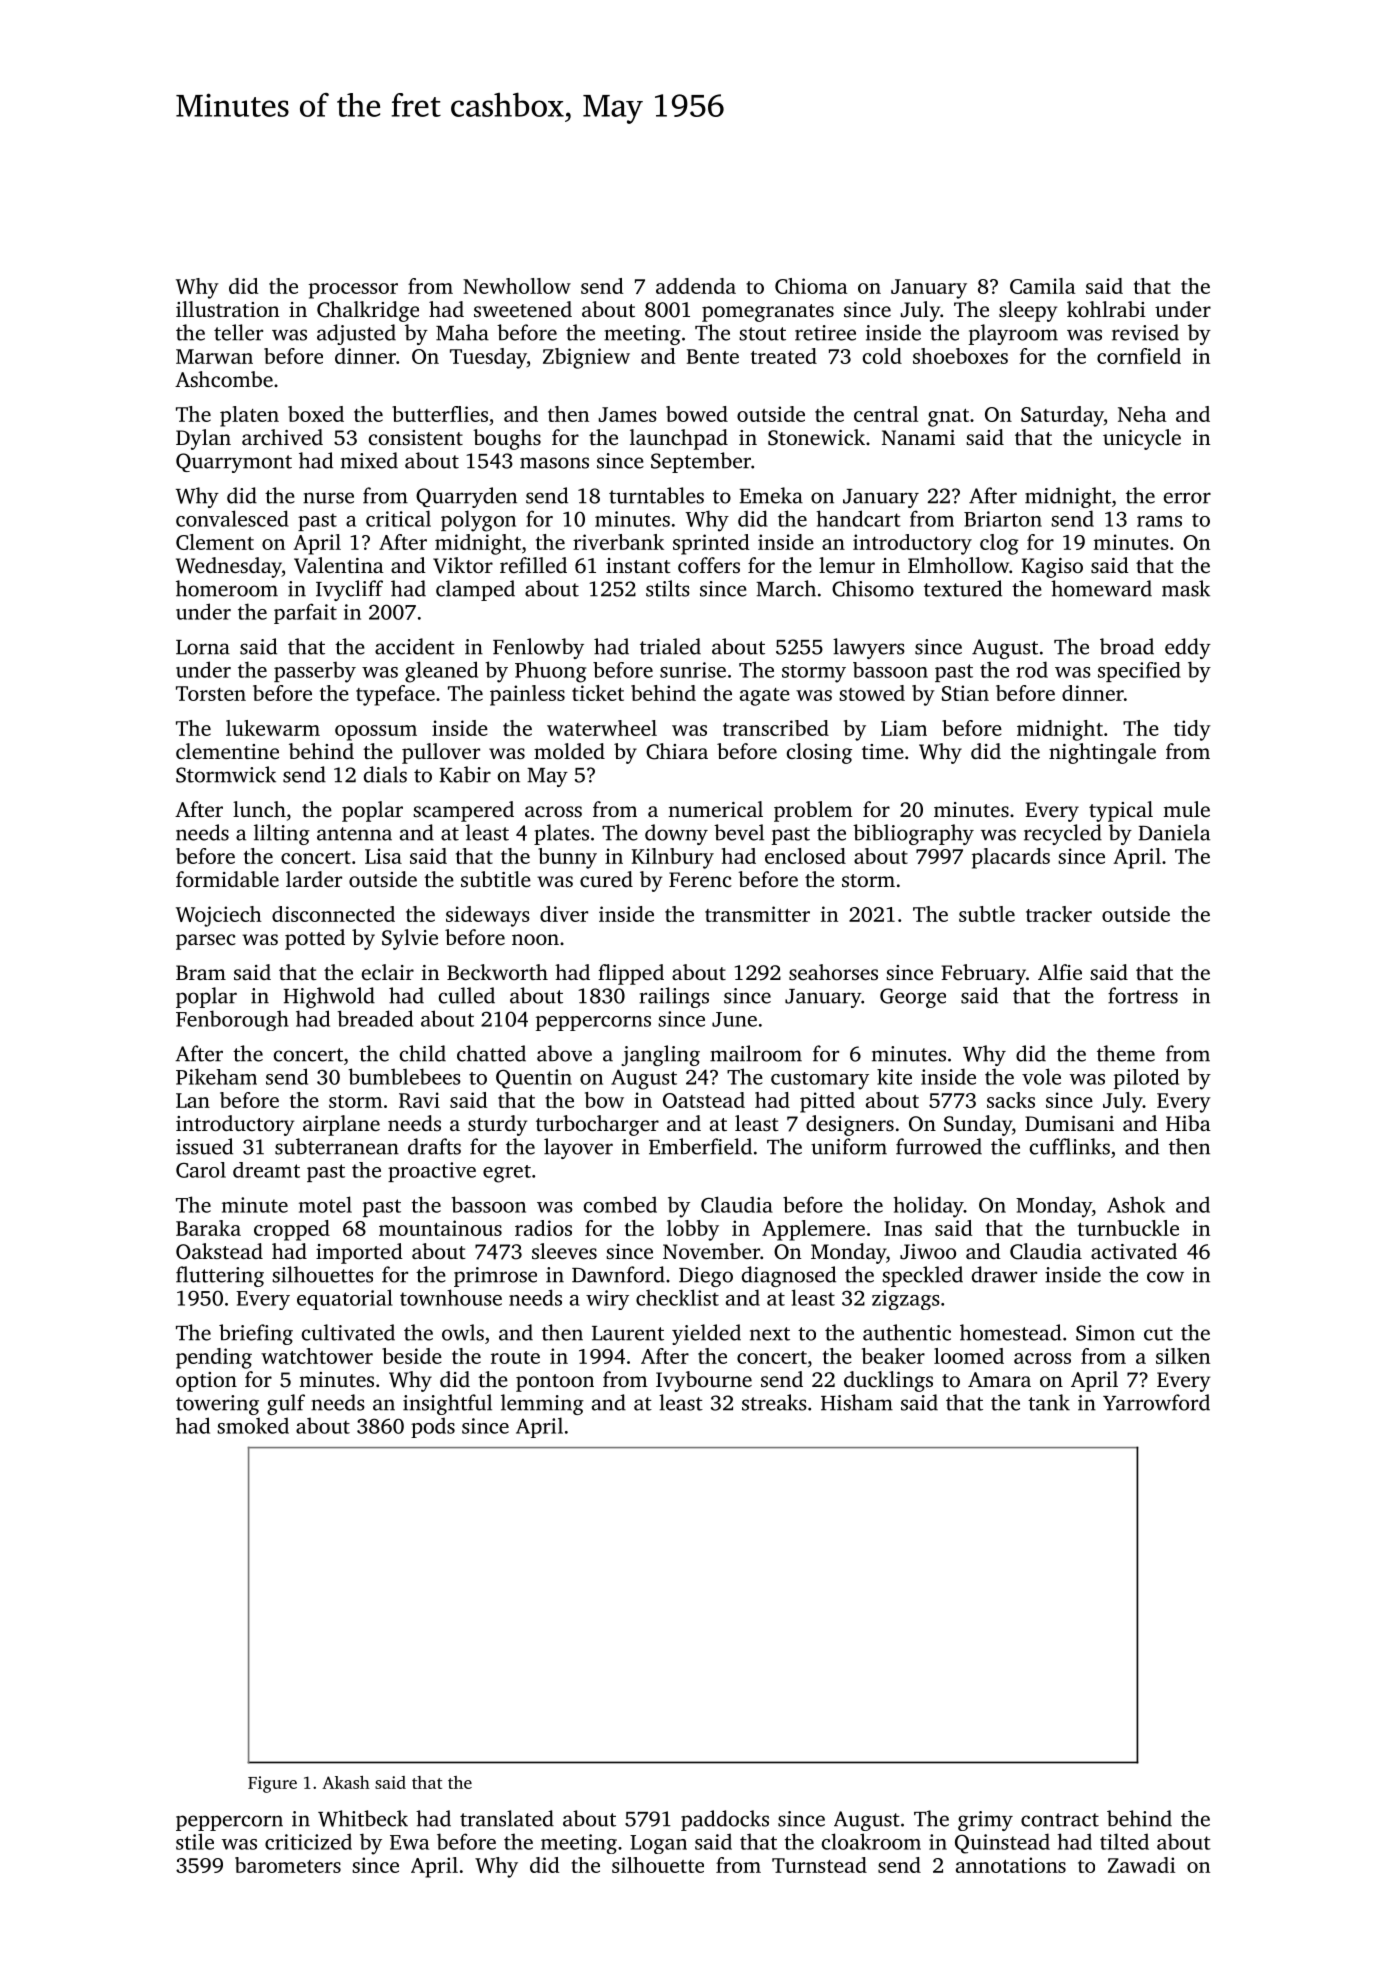  I want to click on cropped, so click(292, 1230).
